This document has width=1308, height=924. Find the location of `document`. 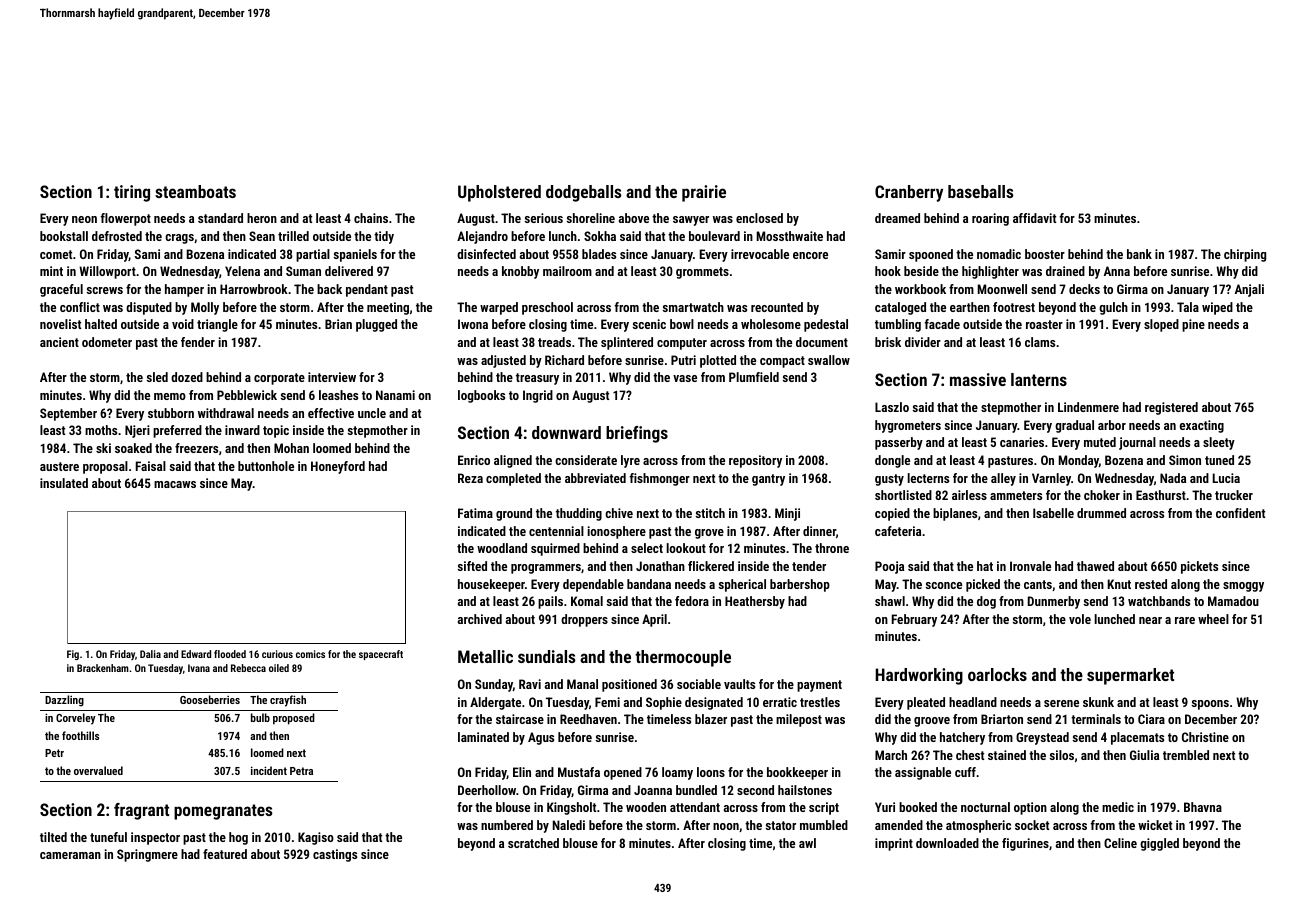

document is located at coordinates (822, 342).
